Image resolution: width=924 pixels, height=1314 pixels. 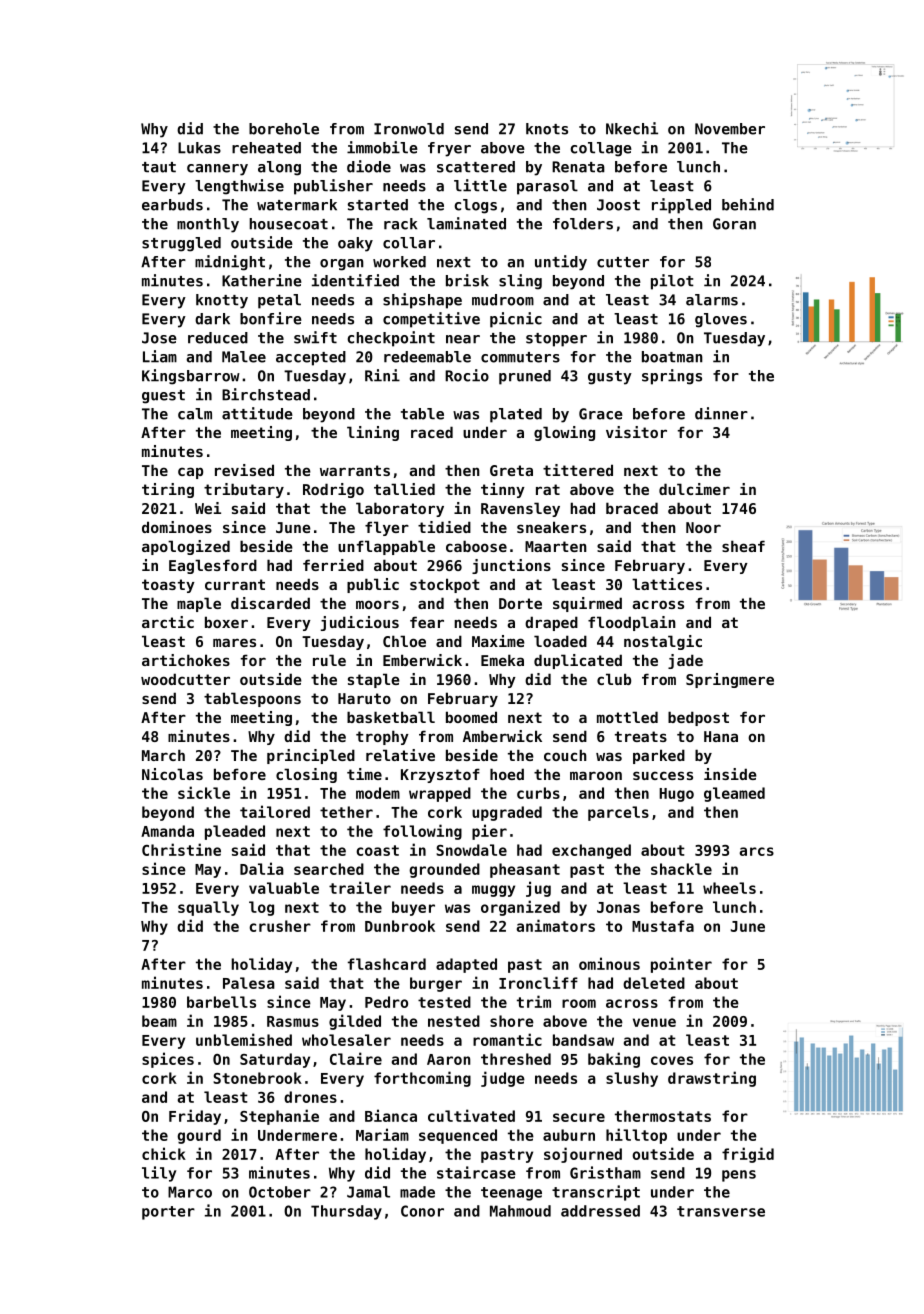 I want to click on beam, so click(x=159, y=1021).
